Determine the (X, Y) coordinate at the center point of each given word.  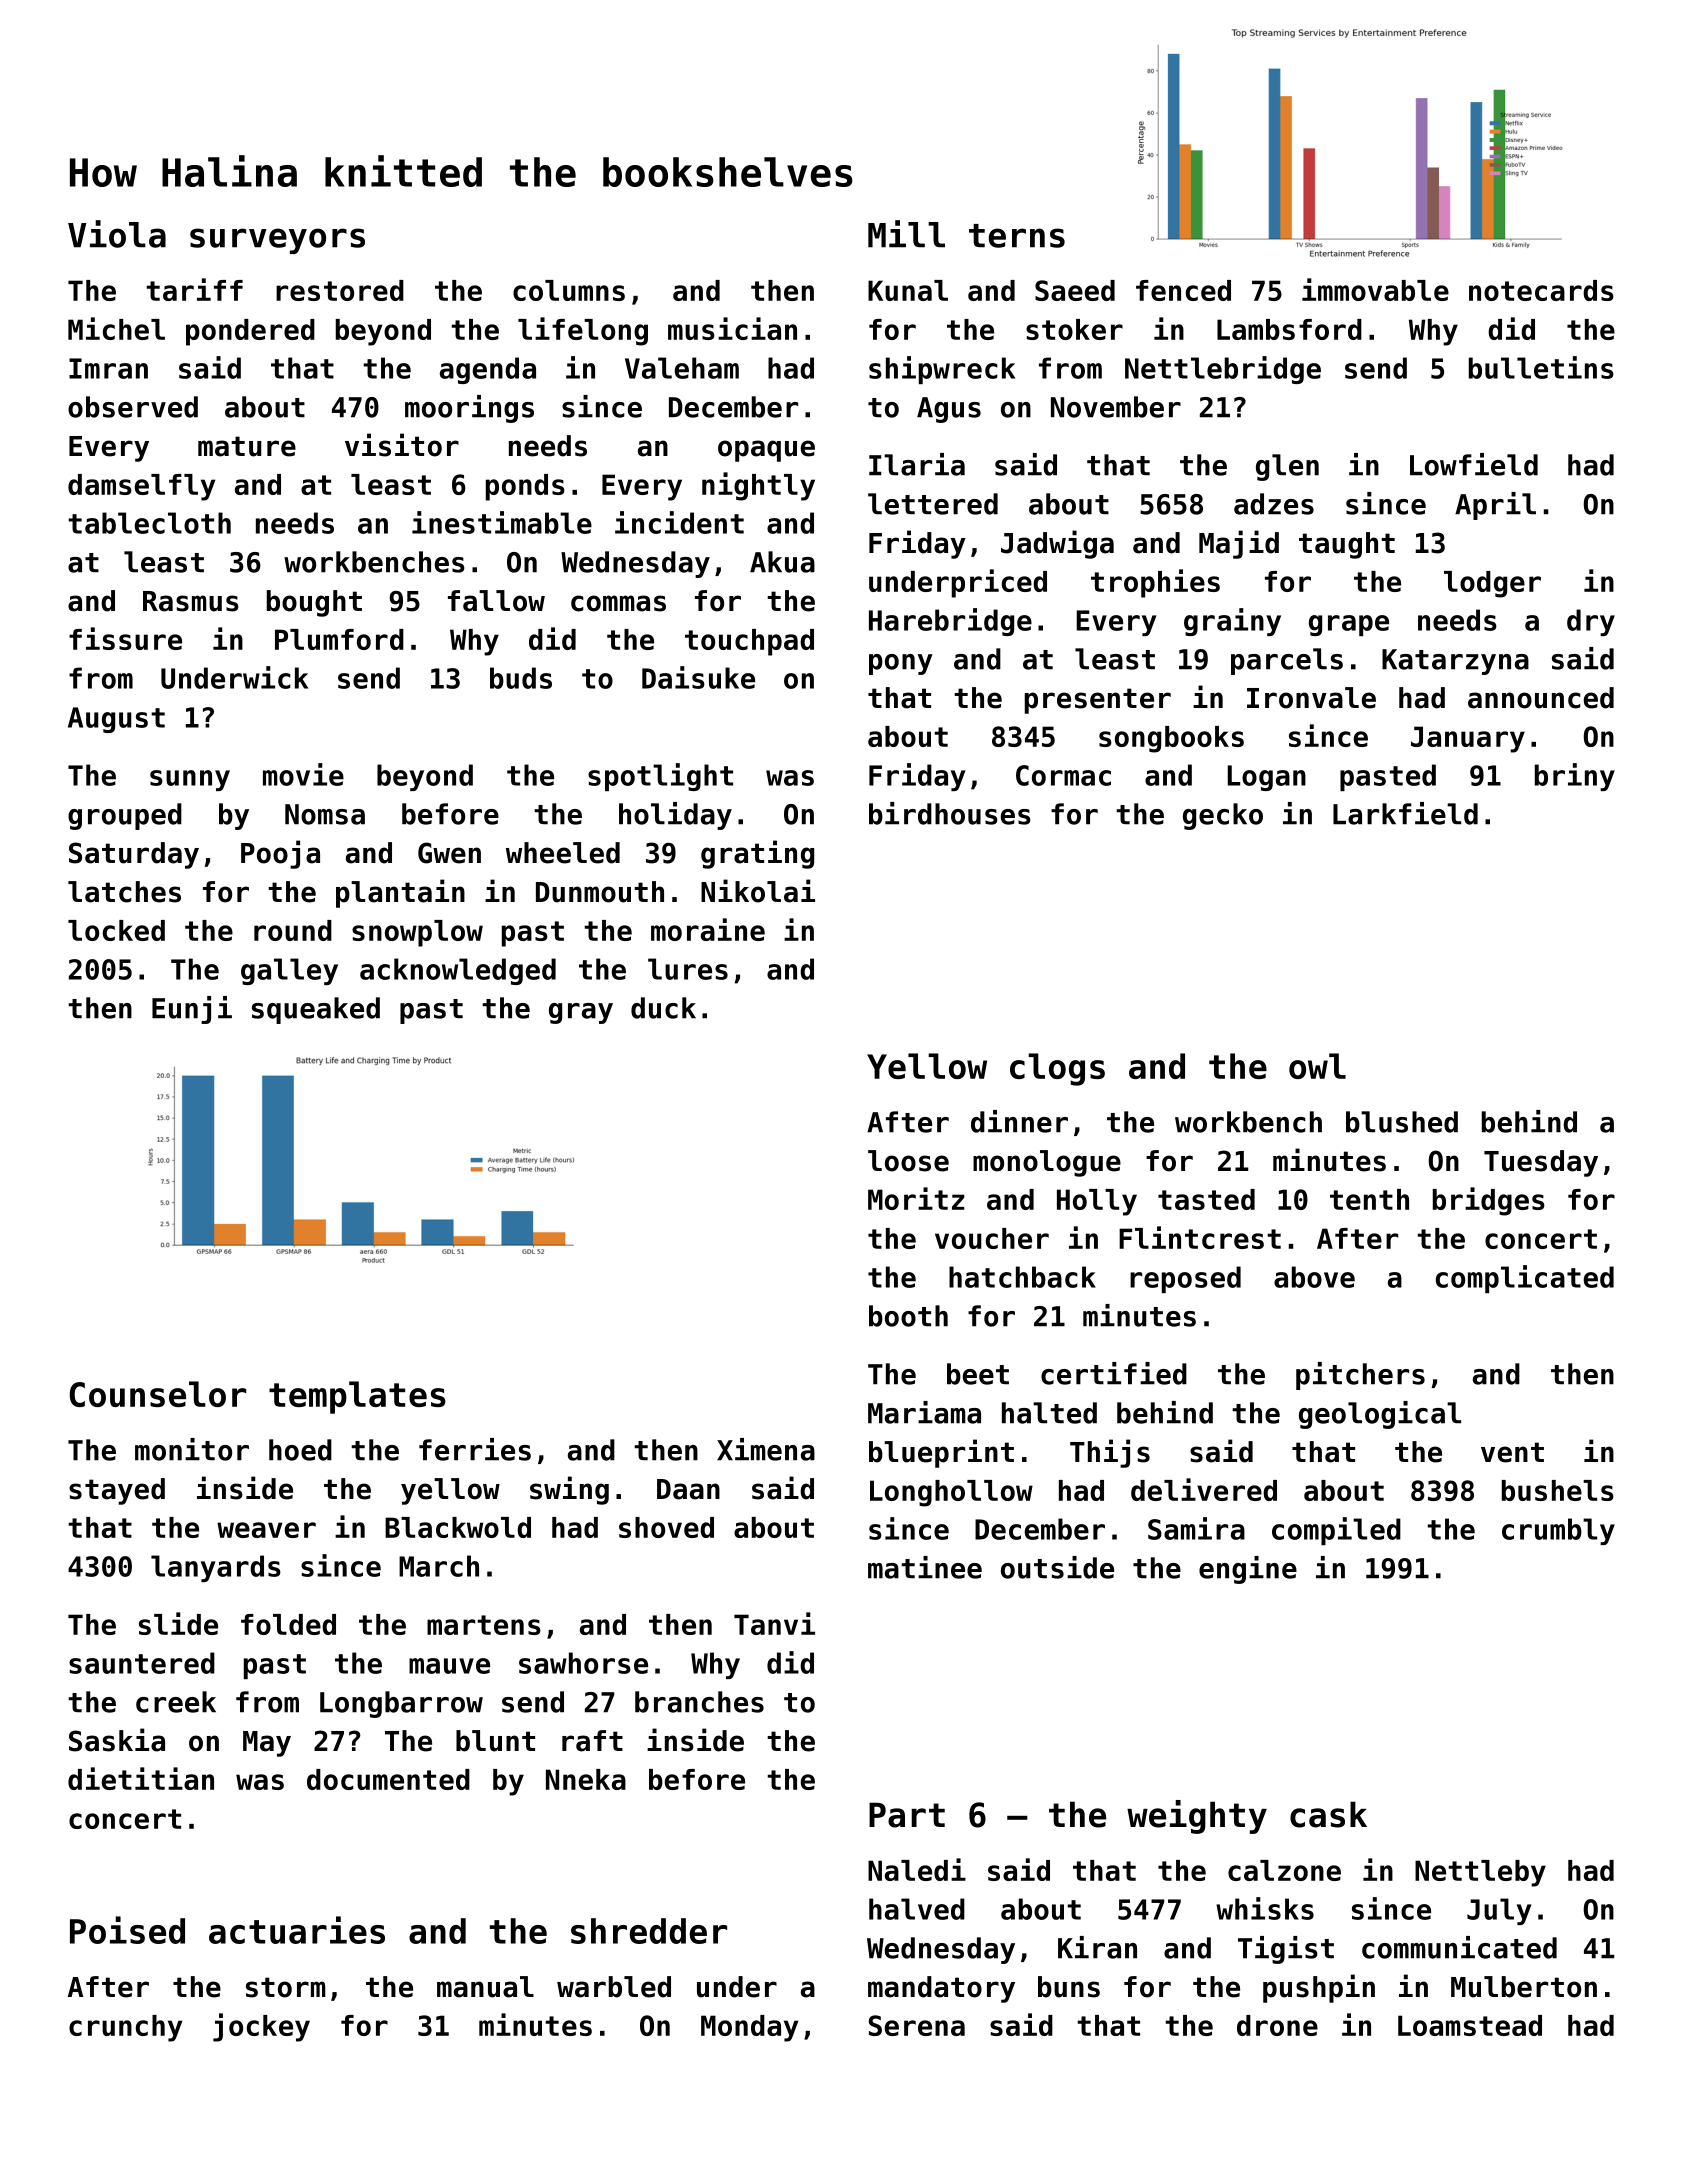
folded (288, 1624)
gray (581, 1013)
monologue (1047, 1163)
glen (1287, 467)
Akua (782, 562)
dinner (1019, 1121)
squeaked (316, 1010)
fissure (125, 638)
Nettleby (1480, 1873)
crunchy (125, 2028)
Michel (116, 328)
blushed (1402, 1122)
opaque (766, 451)
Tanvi (774, 1623)
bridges (1489, 1201)
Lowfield (1474, 464)
